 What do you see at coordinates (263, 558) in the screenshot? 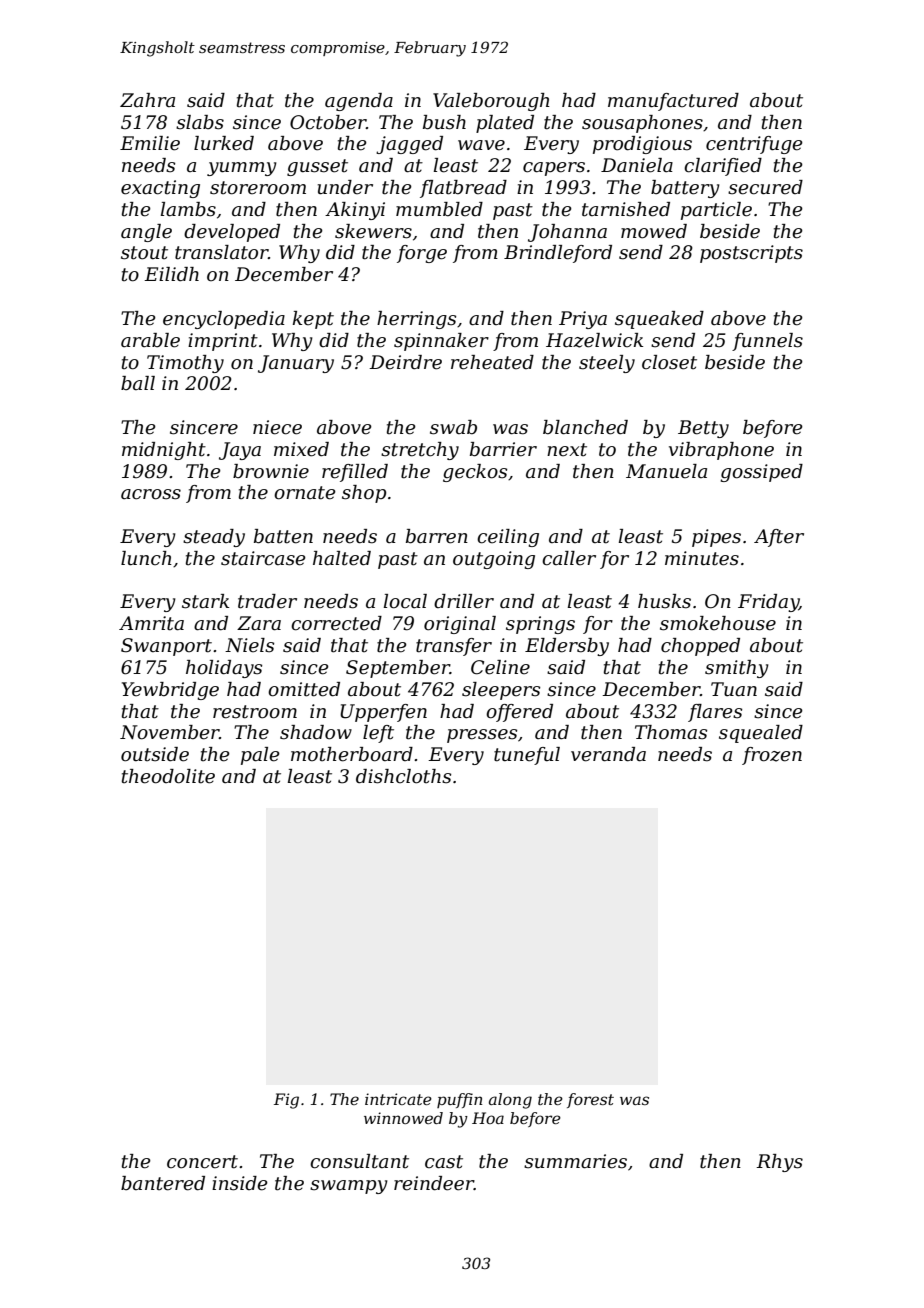
I see `staircase` at bounding box center [263, 558].
